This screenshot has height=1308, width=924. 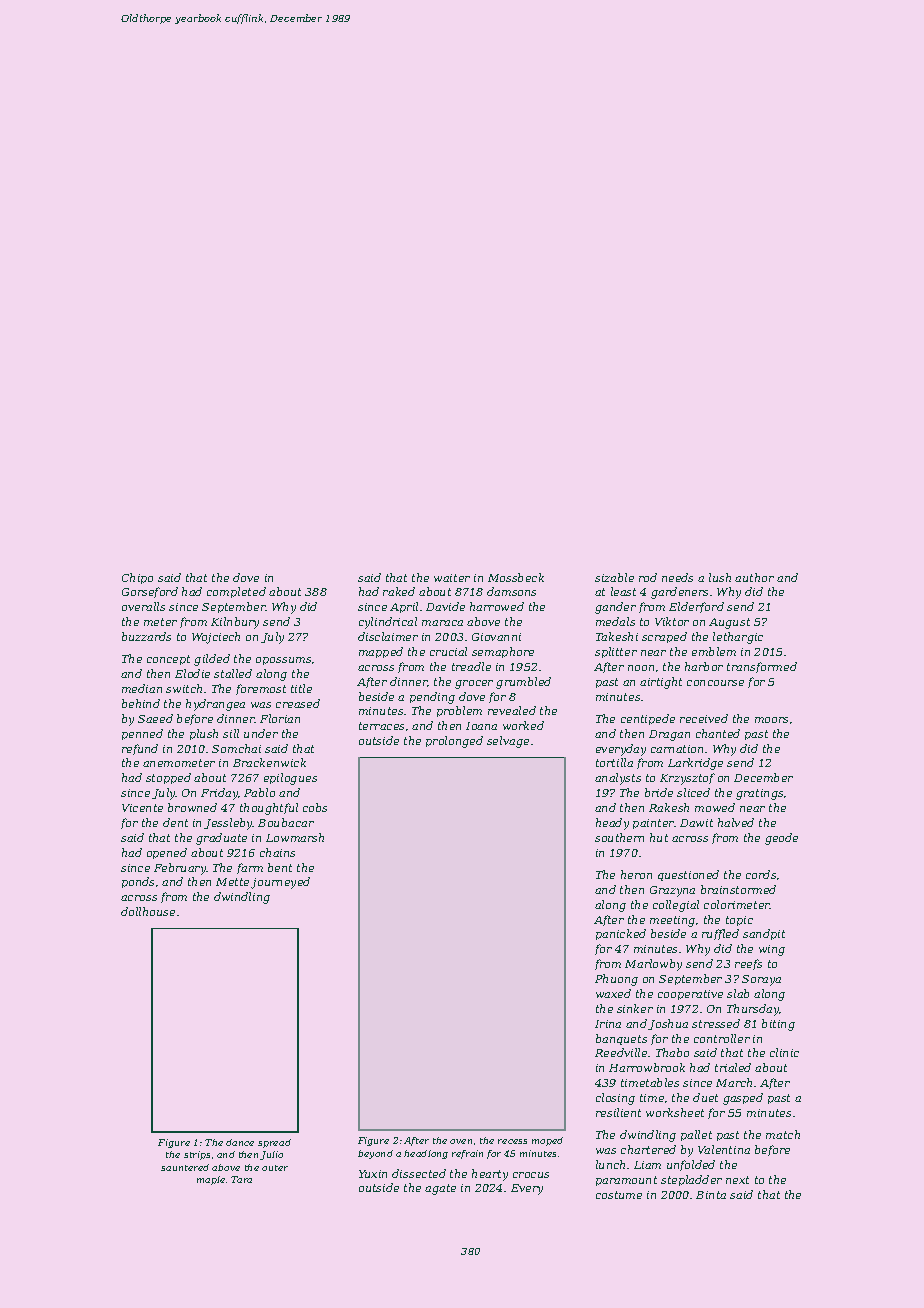 What do you see at coordinates (511, 591) in the screenshot?
I see `damsons` at bounding box center [511, 591].
